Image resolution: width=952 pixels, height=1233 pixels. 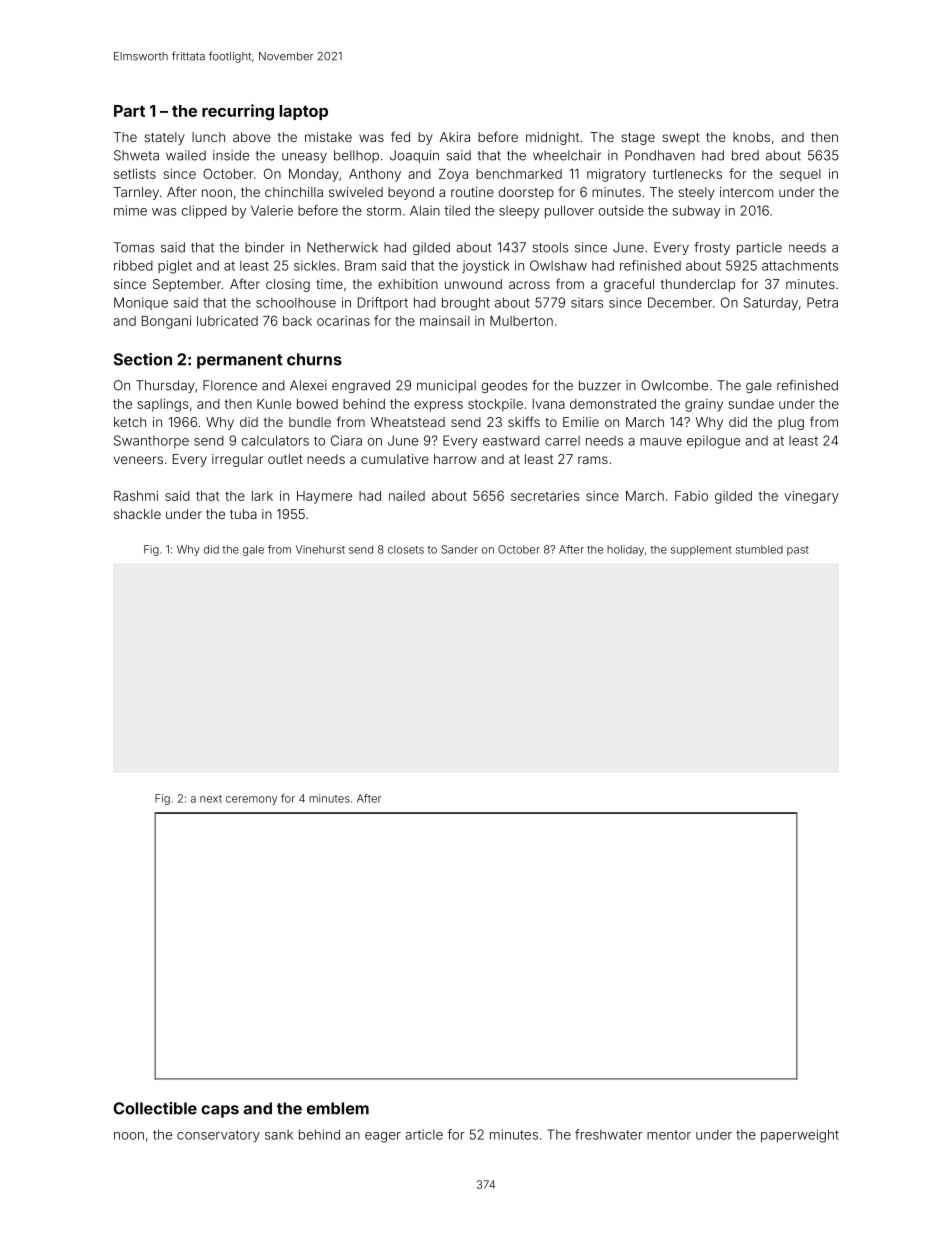 I want to click on midnight, so click(x=552, y=138).
